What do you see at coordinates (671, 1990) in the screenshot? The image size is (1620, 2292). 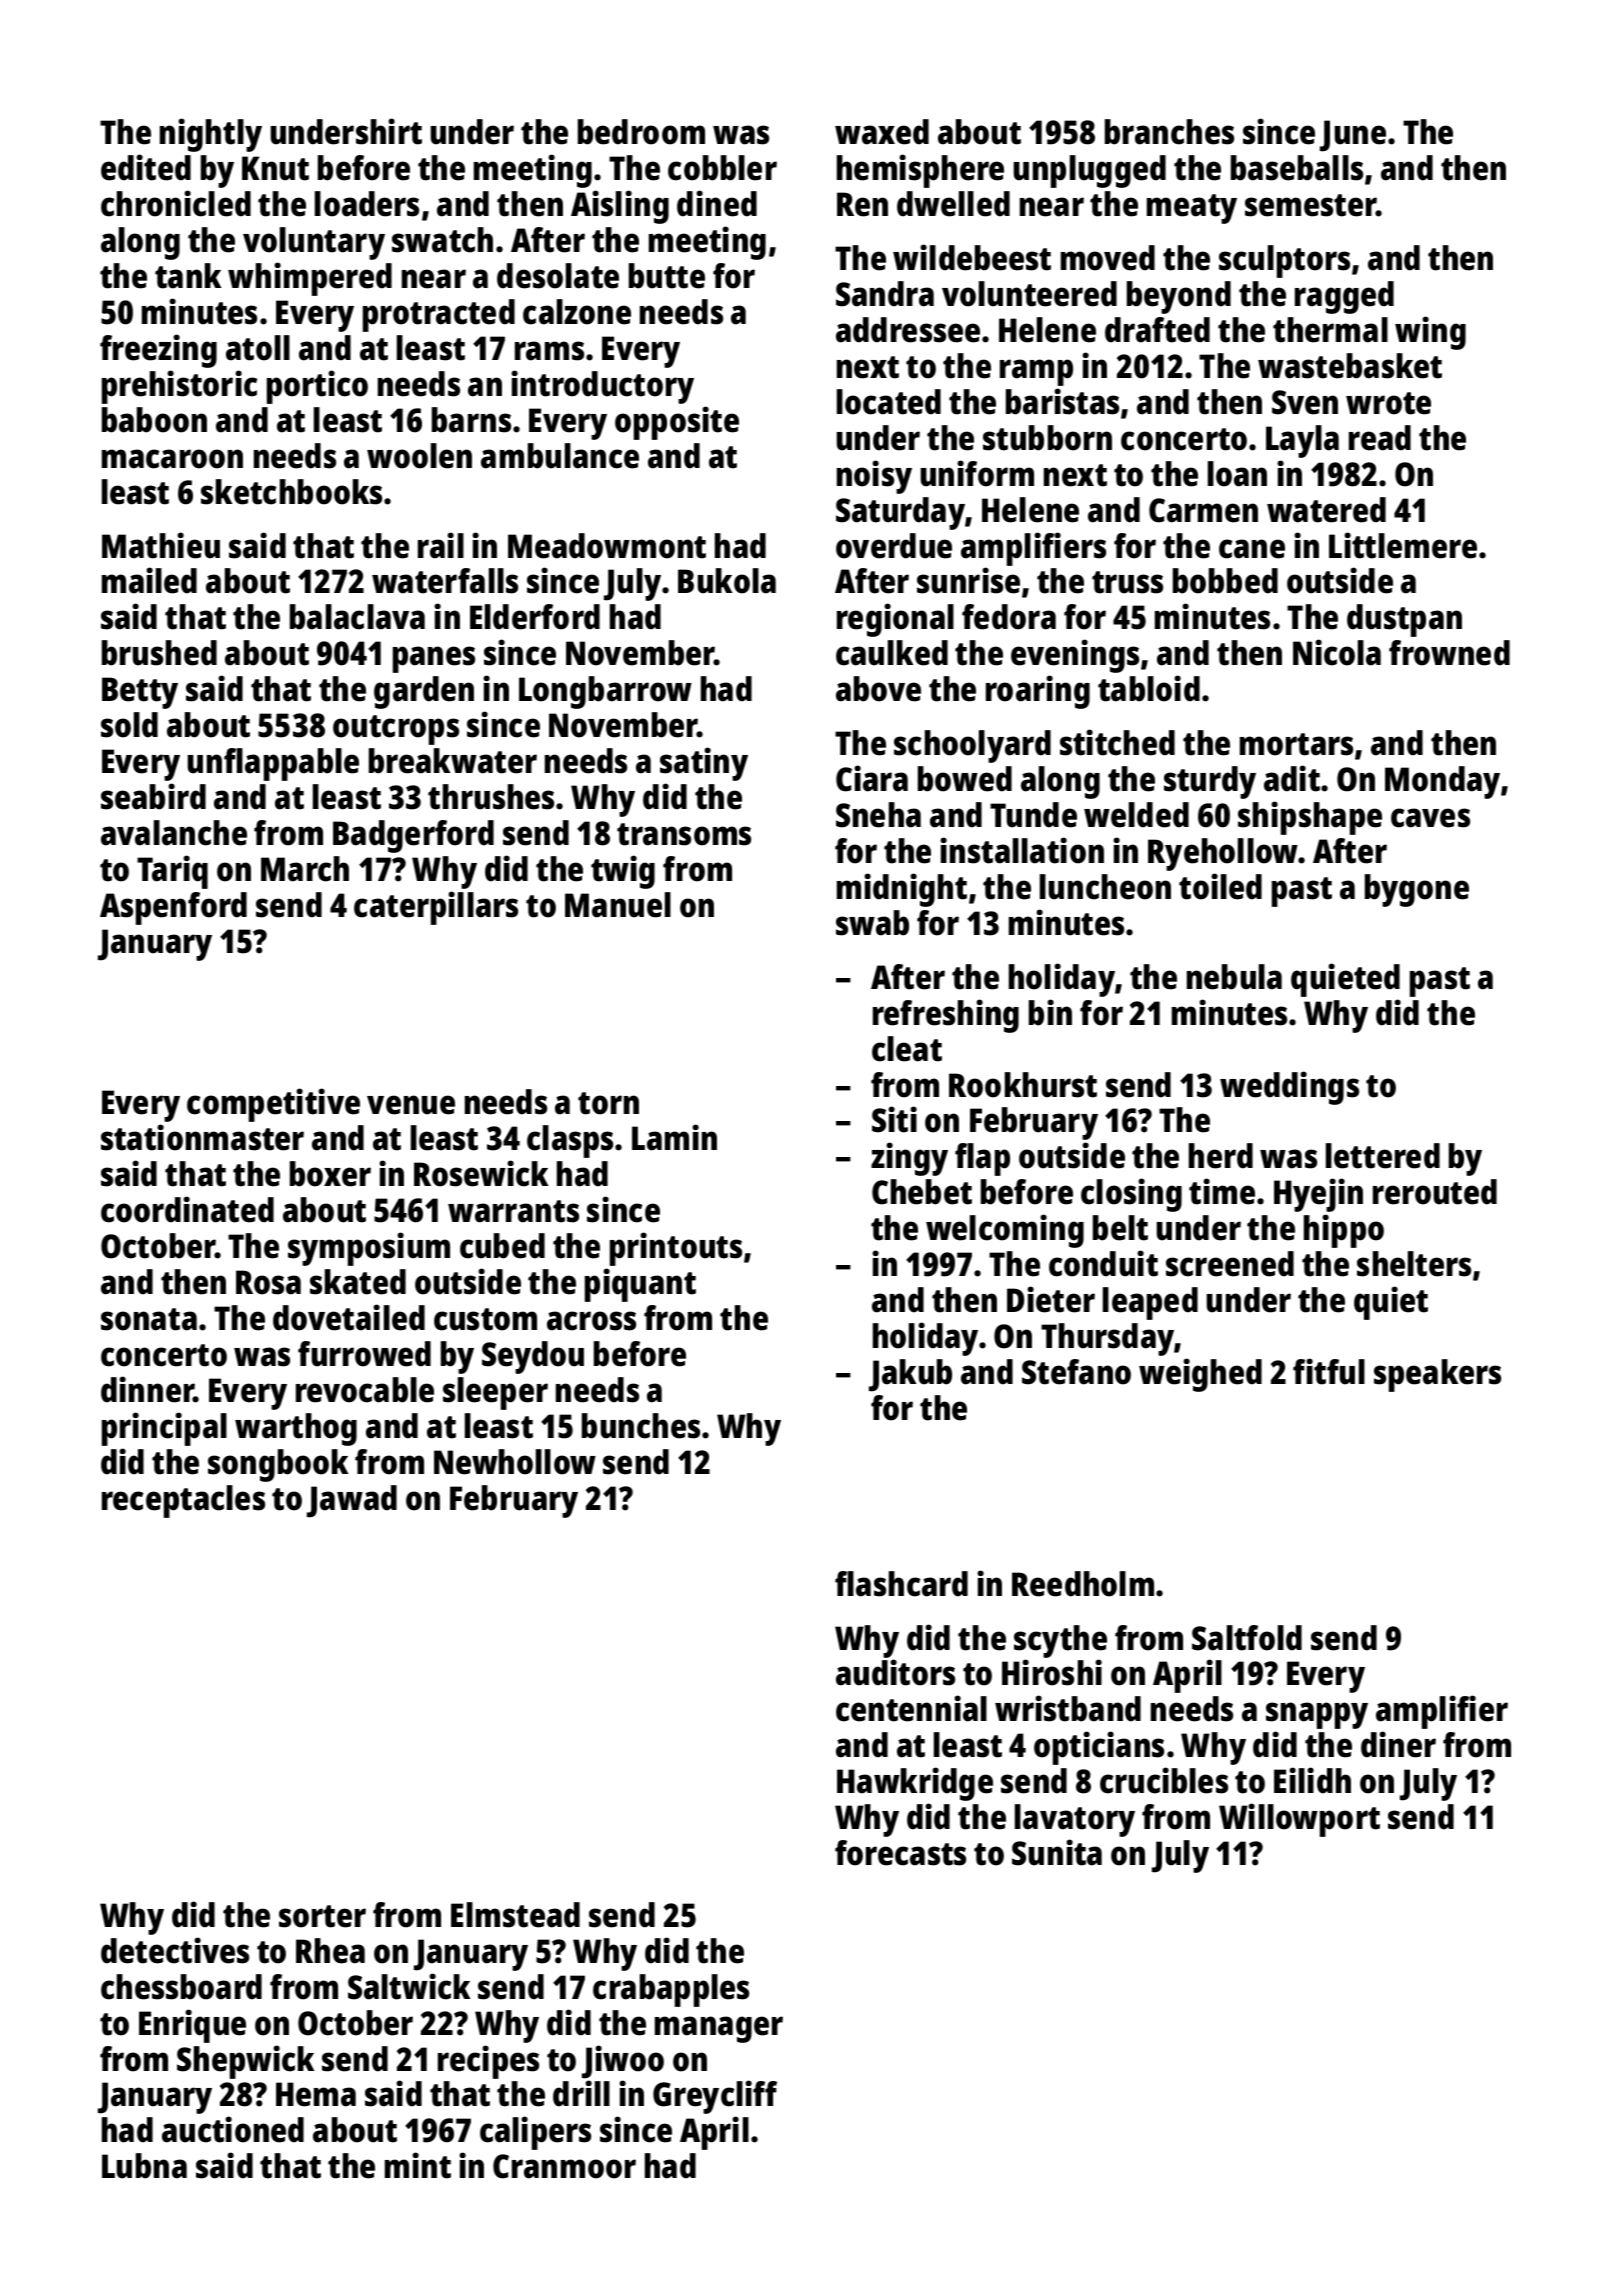 I see `crabapples` at bounding box center [671, 1990].
